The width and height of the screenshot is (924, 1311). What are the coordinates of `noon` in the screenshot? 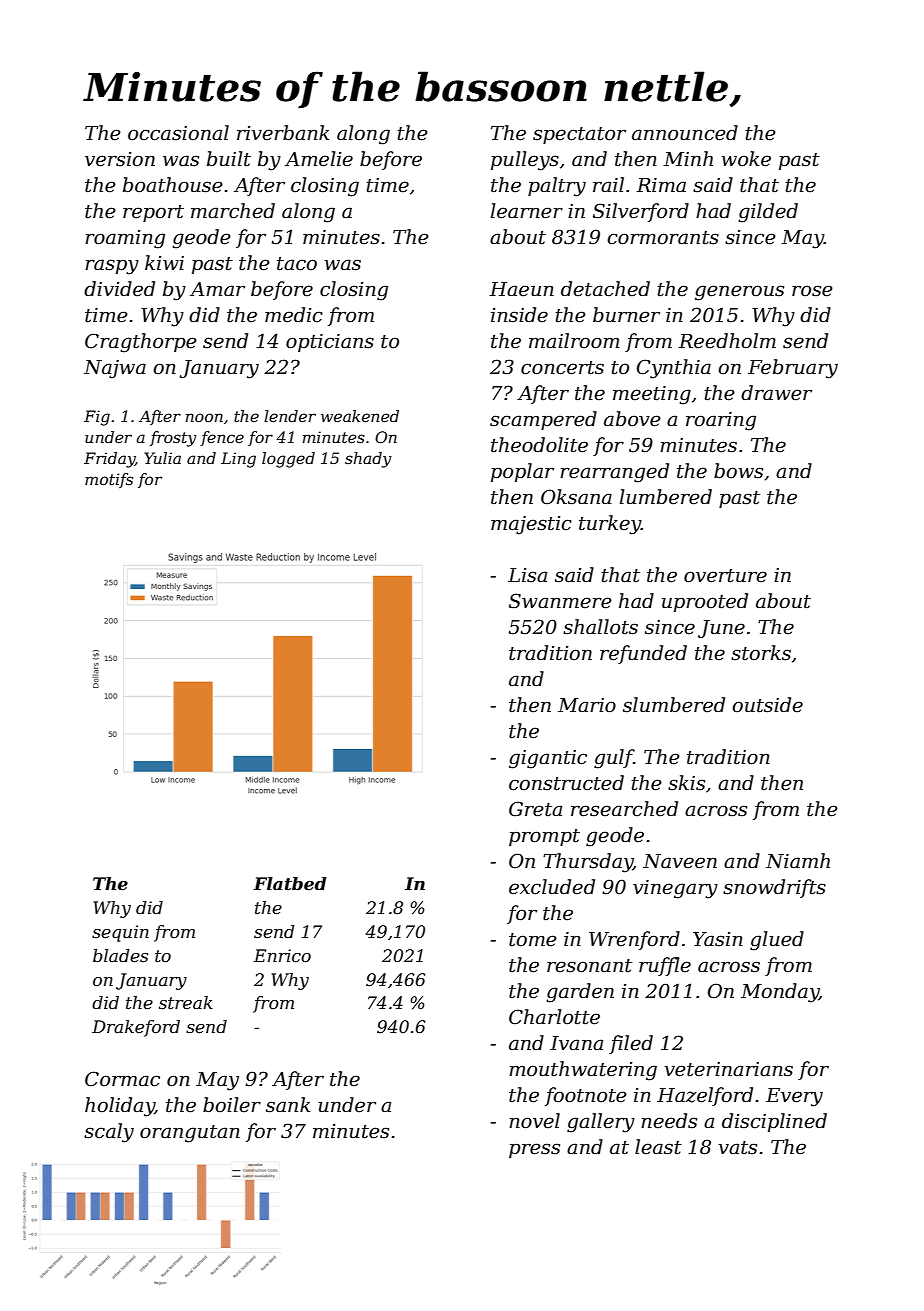 It's located at (204, 417).
